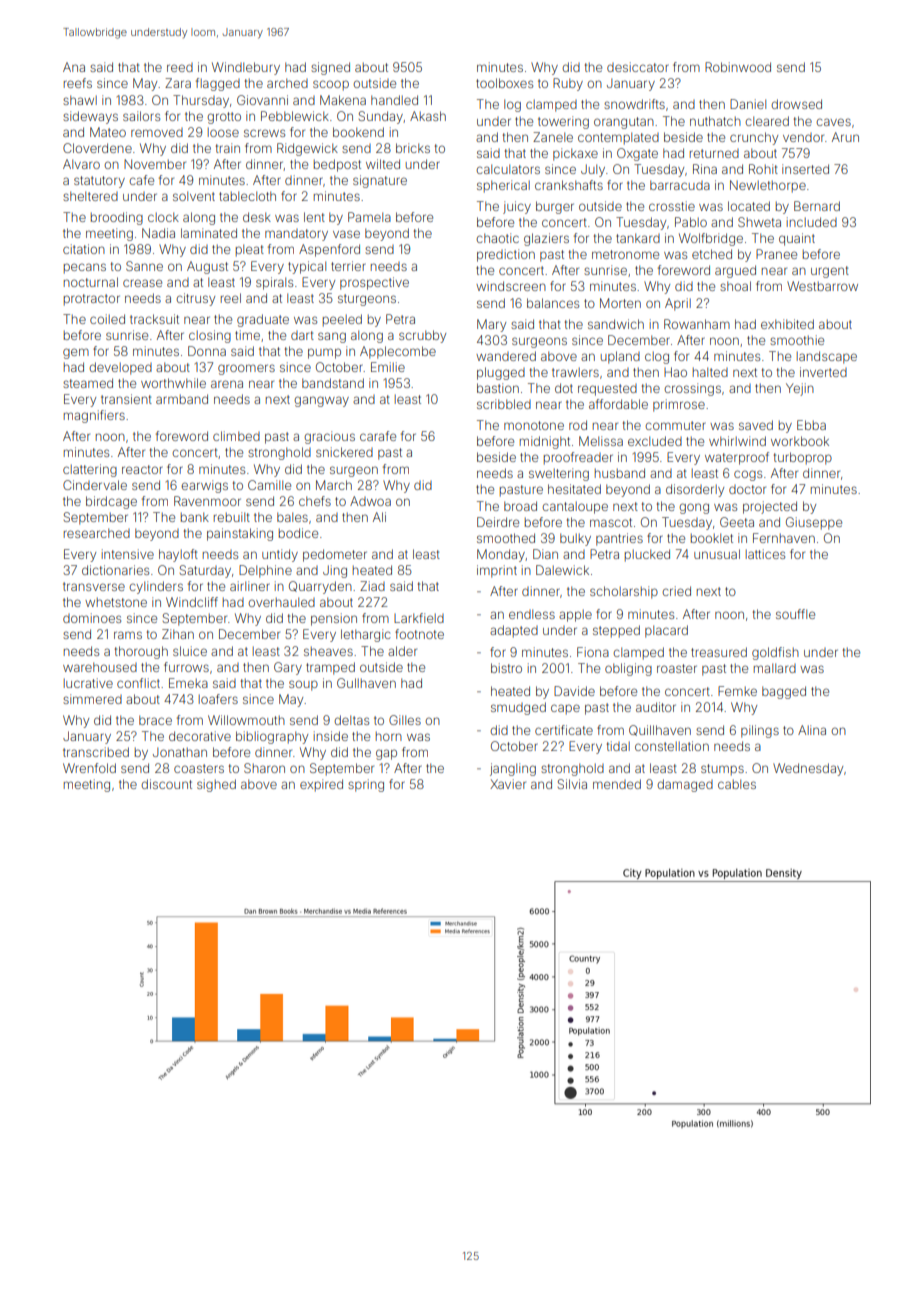 The image size is (924, 1308). What do you see at coordinates (96, 752) in the document?
I see `transcribed` at bounding box center [96, 752].
